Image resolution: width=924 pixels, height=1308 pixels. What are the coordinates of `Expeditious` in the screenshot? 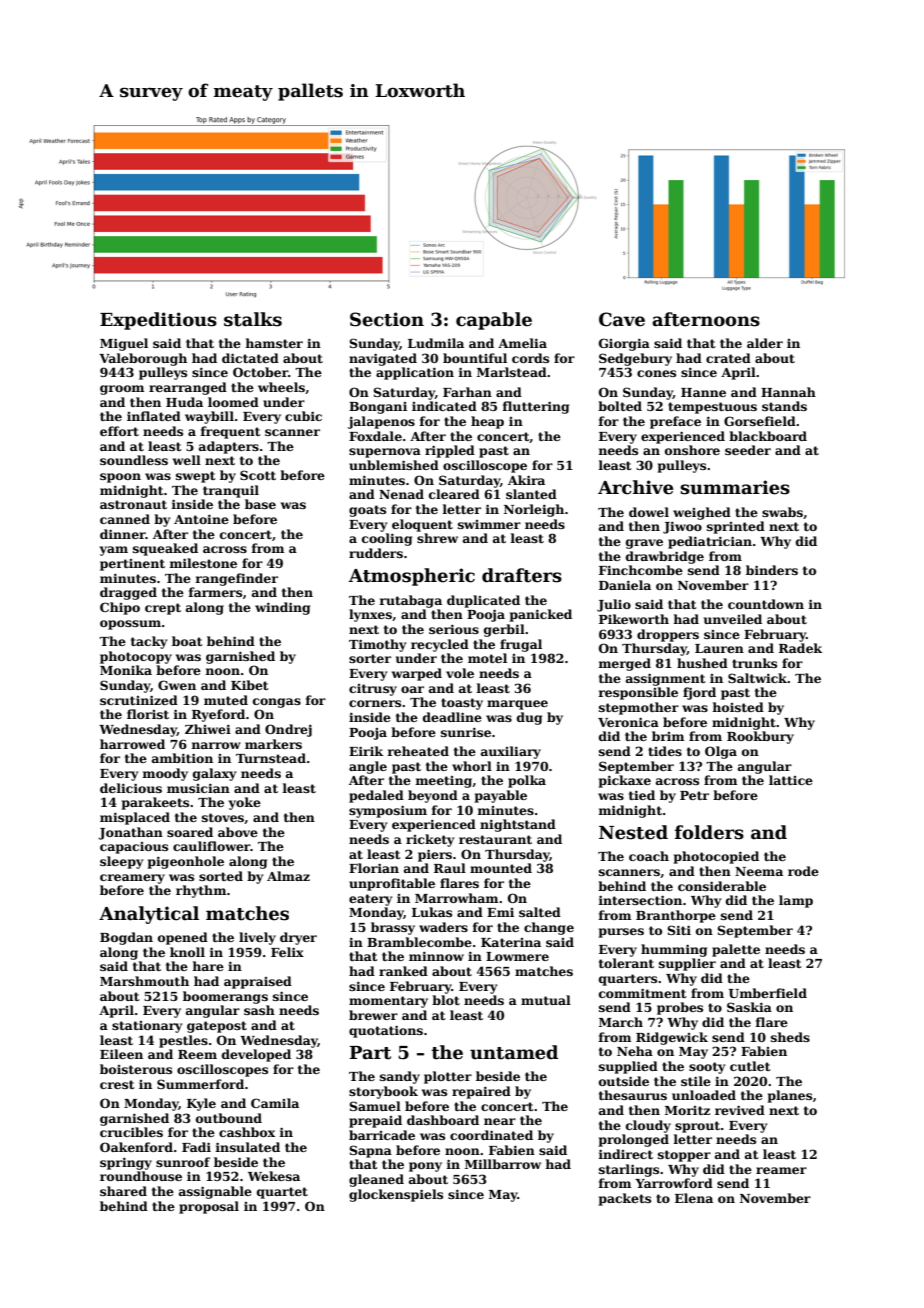 It's located at (158, 321).
